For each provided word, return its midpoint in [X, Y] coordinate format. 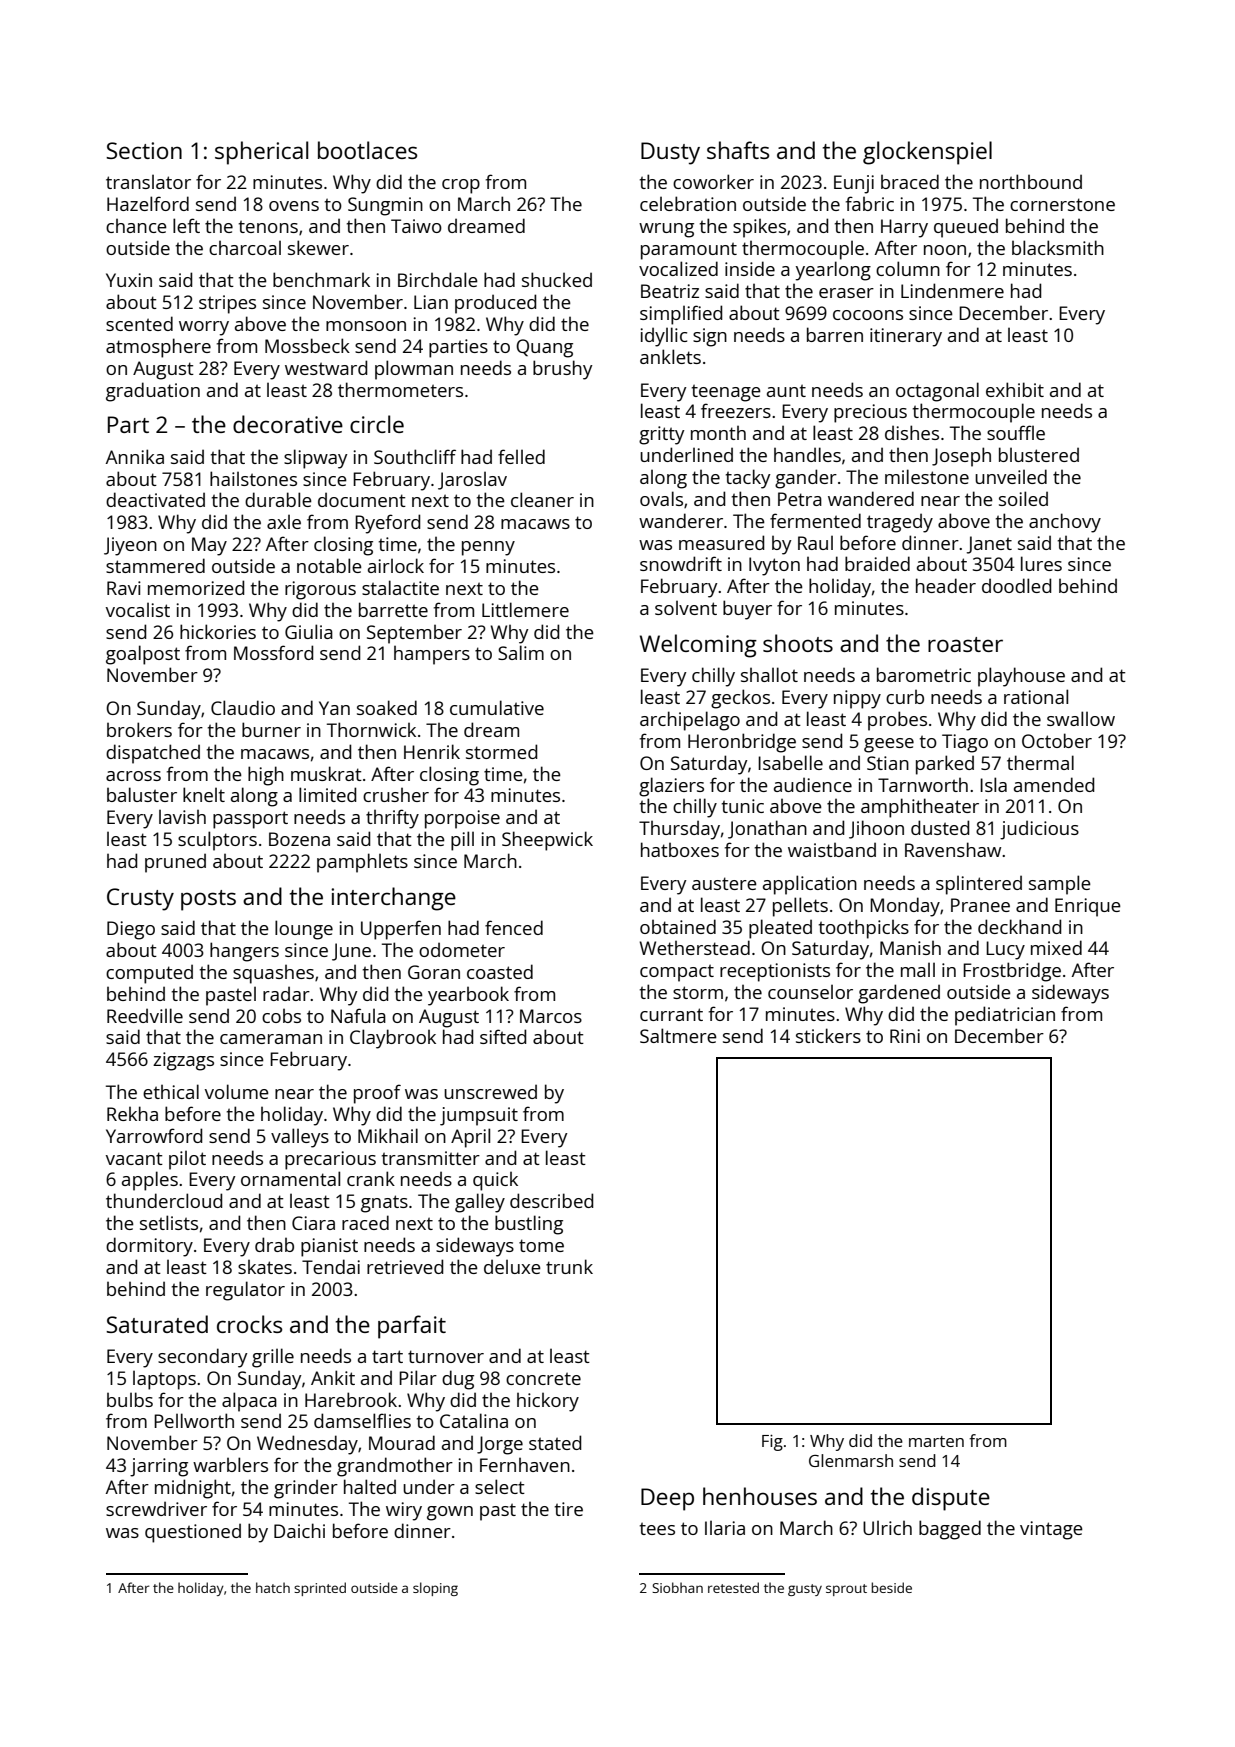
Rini [905, 1036]
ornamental [290, 1178]
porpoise [462, 819]
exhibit [1015, 389]
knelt [204, 794]
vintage [1051, 1530]
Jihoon [876, 829]
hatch [273, 1587]
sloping [435, 1589]
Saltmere [678, 1035]
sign [710, 337]
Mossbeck [307, 345]
